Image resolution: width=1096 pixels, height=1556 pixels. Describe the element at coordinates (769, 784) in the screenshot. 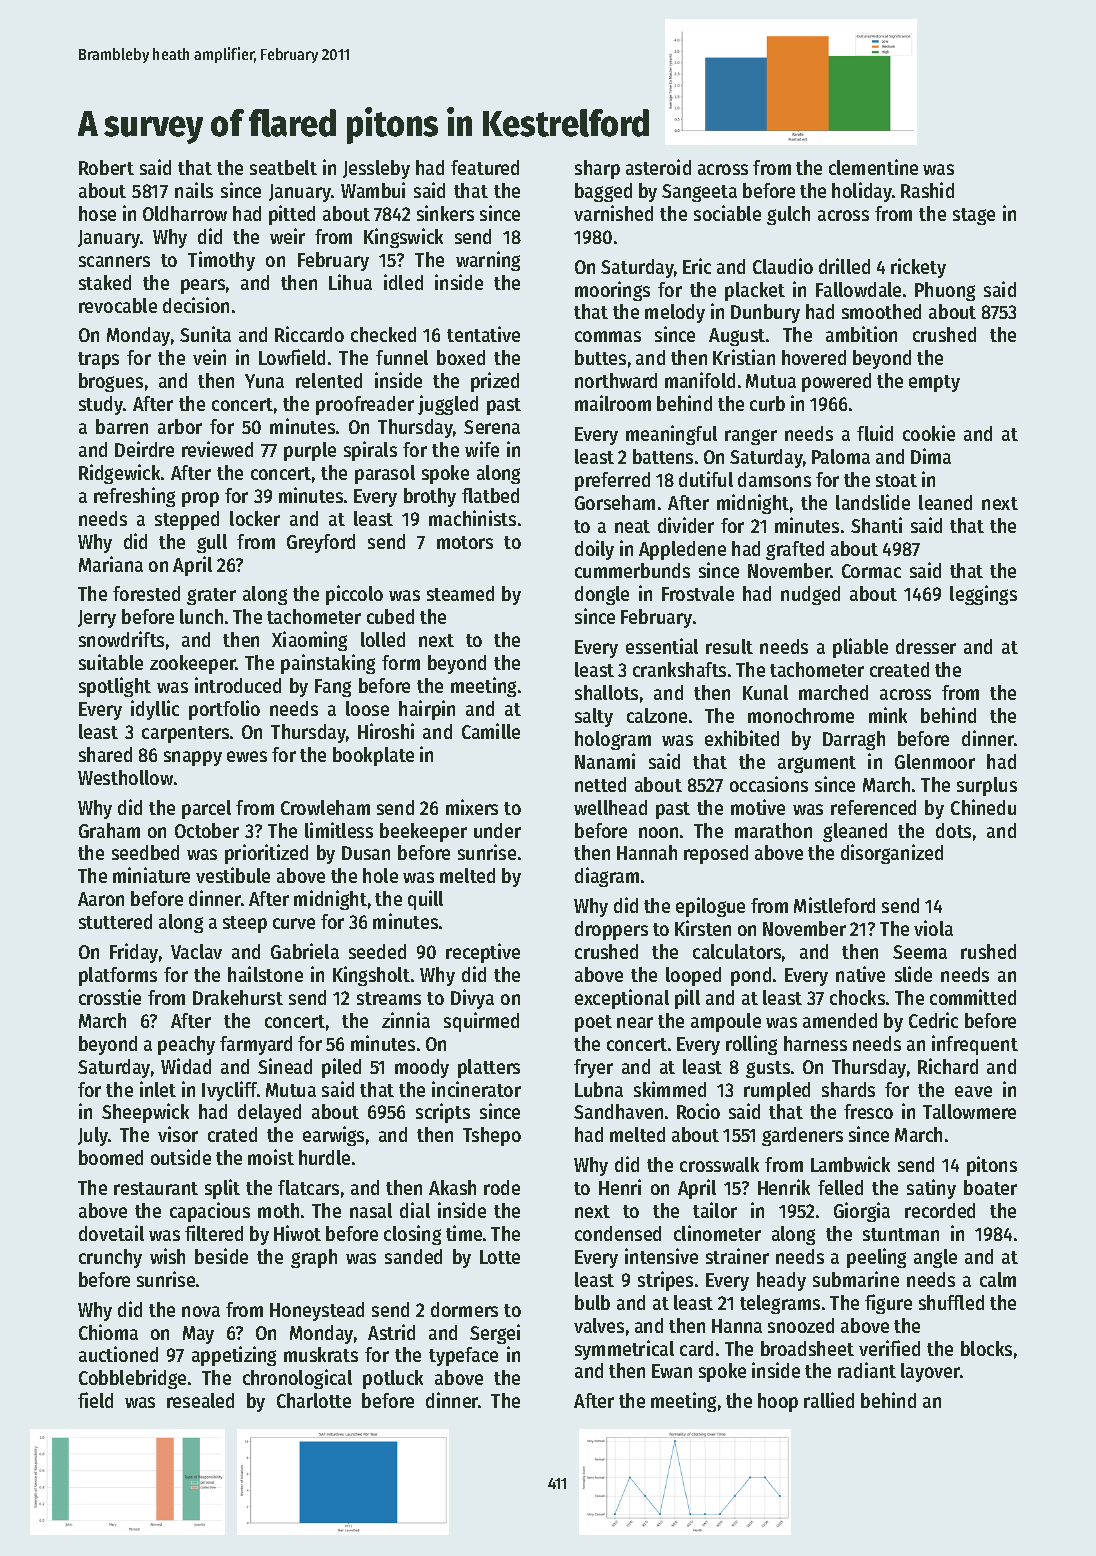

I see `occasions` at that location.
